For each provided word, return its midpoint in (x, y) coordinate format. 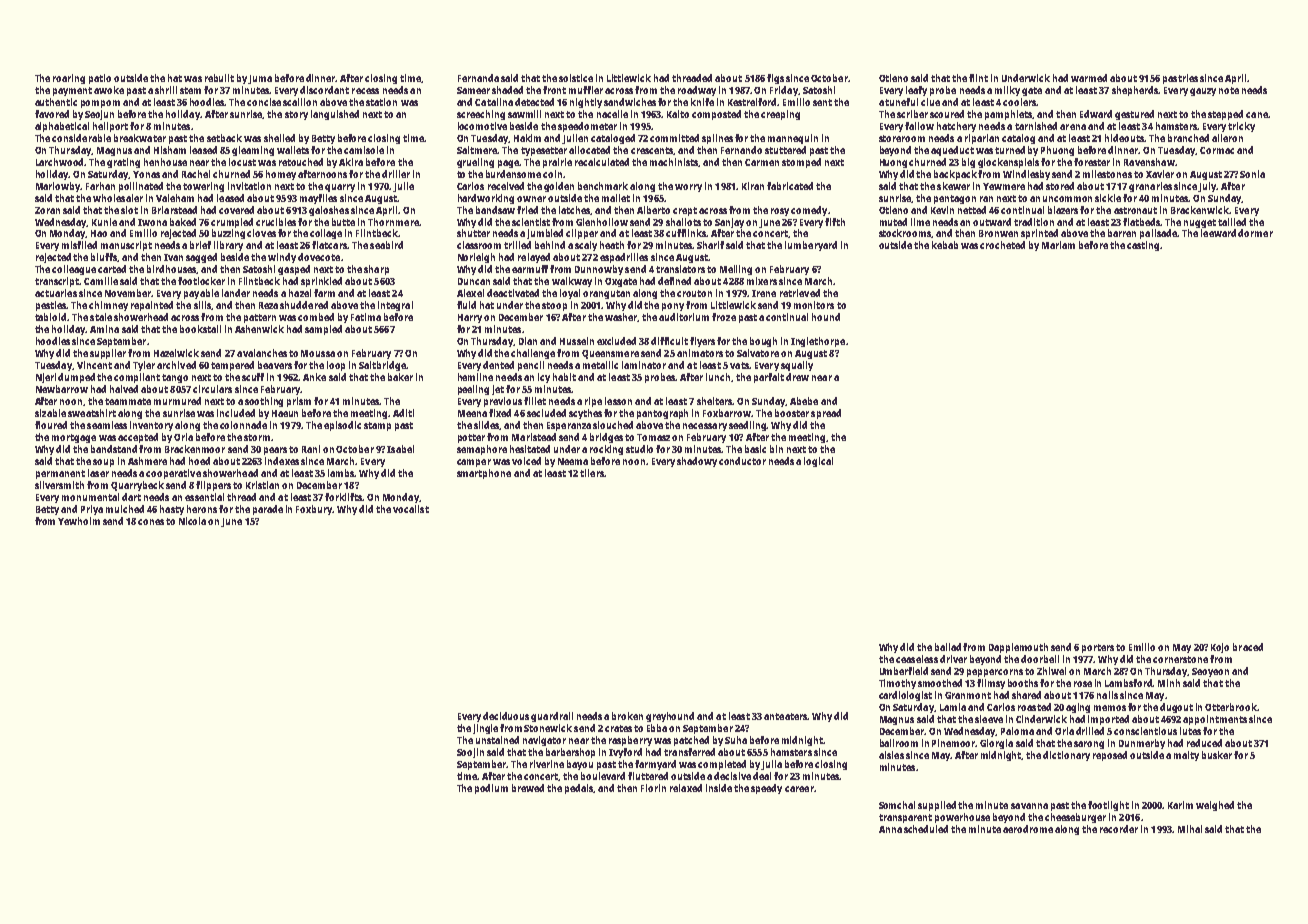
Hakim (527, 138)
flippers (213, 486)
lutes (1190, 731)
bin (776, 449)
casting (1143, 246)
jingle (485, 729)
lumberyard (811, 246)
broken (627, 716)
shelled (279, 138)
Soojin (470, 753)
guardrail (552, 717)
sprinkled (321, 282)
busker (1217, 755)
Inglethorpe (818, 342)
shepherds (1135, 91)
